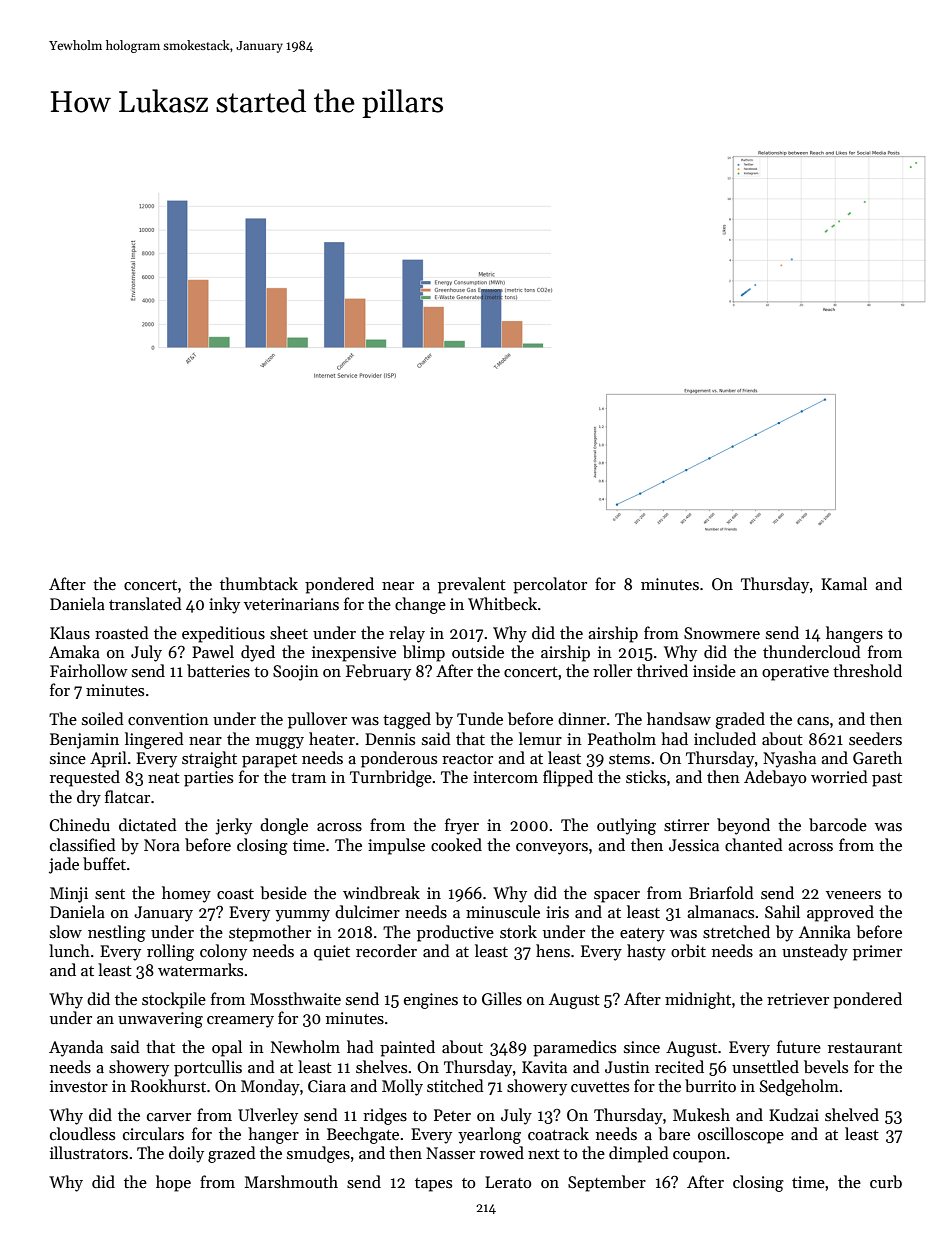 This screenshot has height=1233, width=952. Describe the element at coordinates (386, 950) in the screenshot. I see `recorder` at that location.
